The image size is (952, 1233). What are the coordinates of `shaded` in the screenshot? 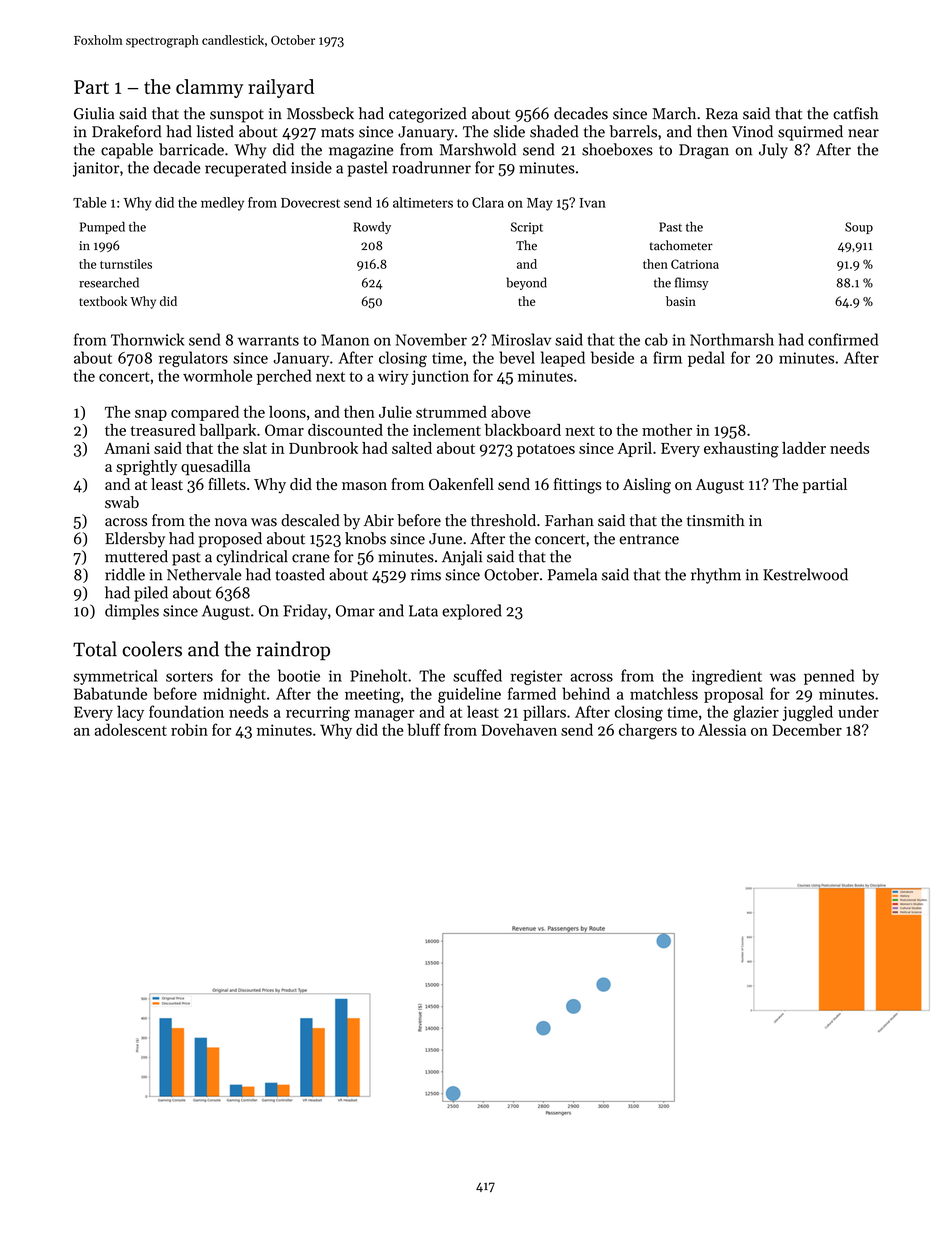 It's located at (554, 131).
